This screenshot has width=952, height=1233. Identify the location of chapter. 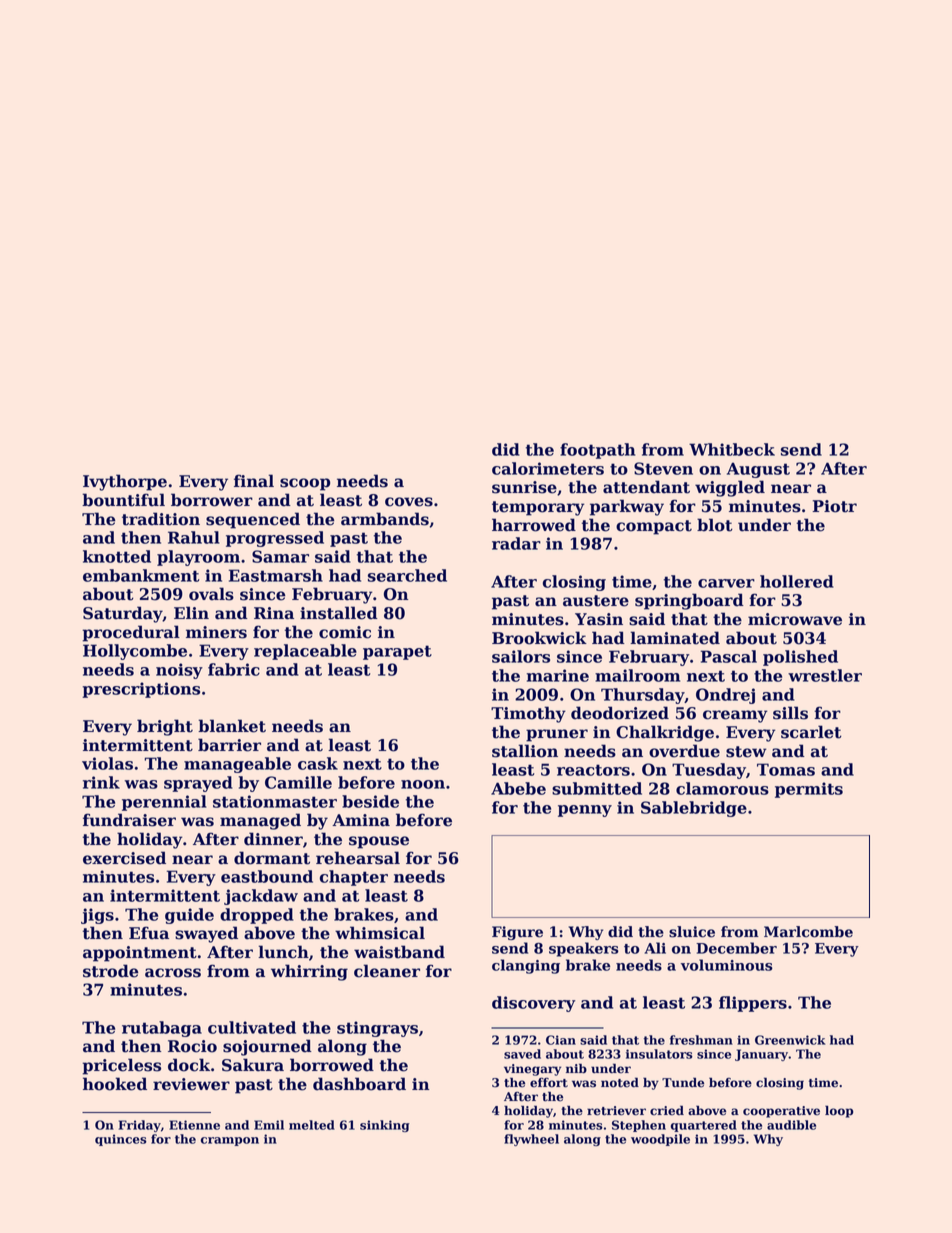
(354, 878).
